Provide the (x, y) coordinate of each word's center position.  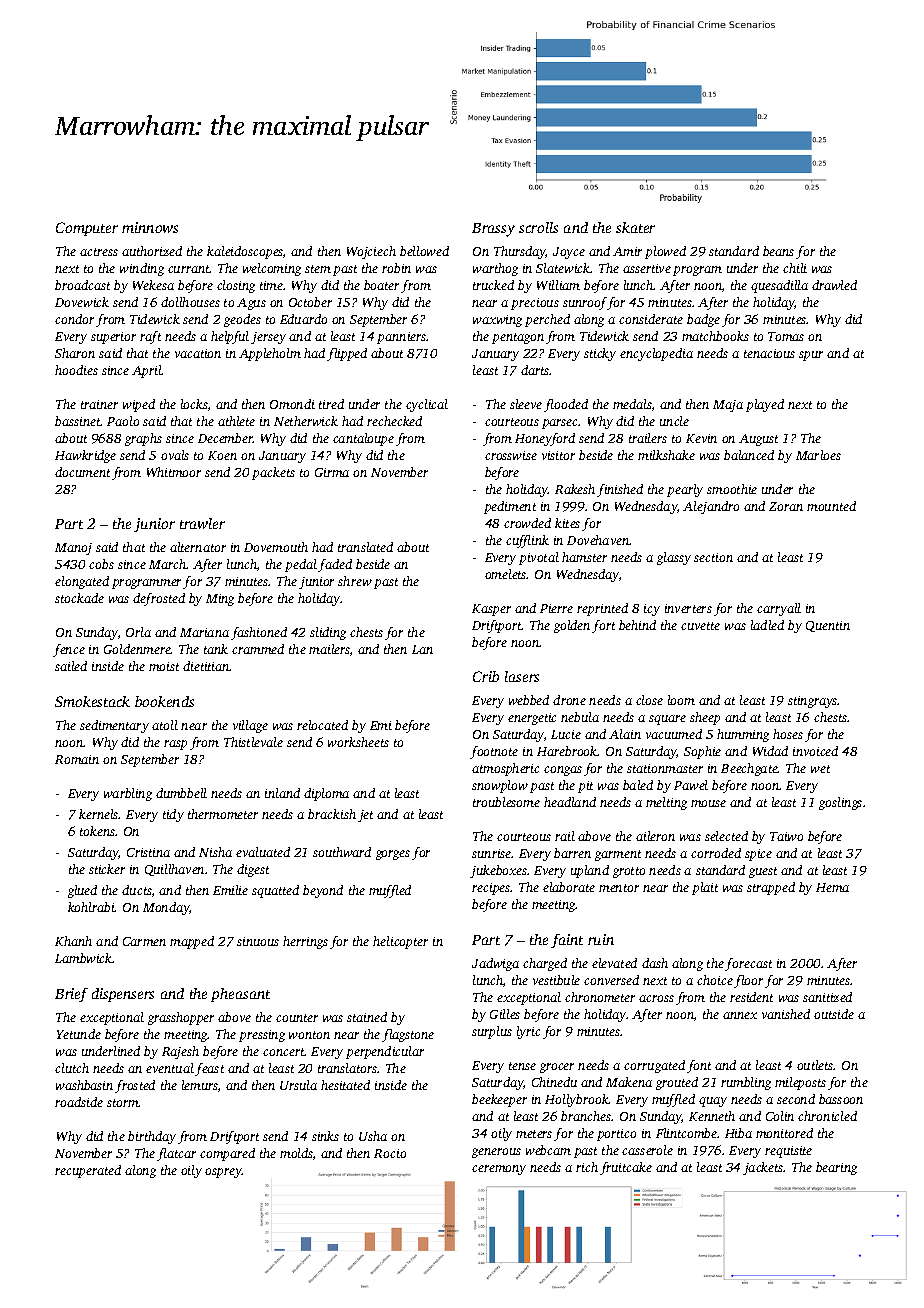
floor (748, 981)
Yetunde (79, 1034)
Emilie (230, 890)
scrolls (538, 227)
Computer (87, 229)
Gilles (505, 1014)
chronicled (827, 1116)
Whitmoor (174, 472)
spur (811, 356)
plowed (665, 252)
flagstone (408, 1035)
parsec (560, 424)
